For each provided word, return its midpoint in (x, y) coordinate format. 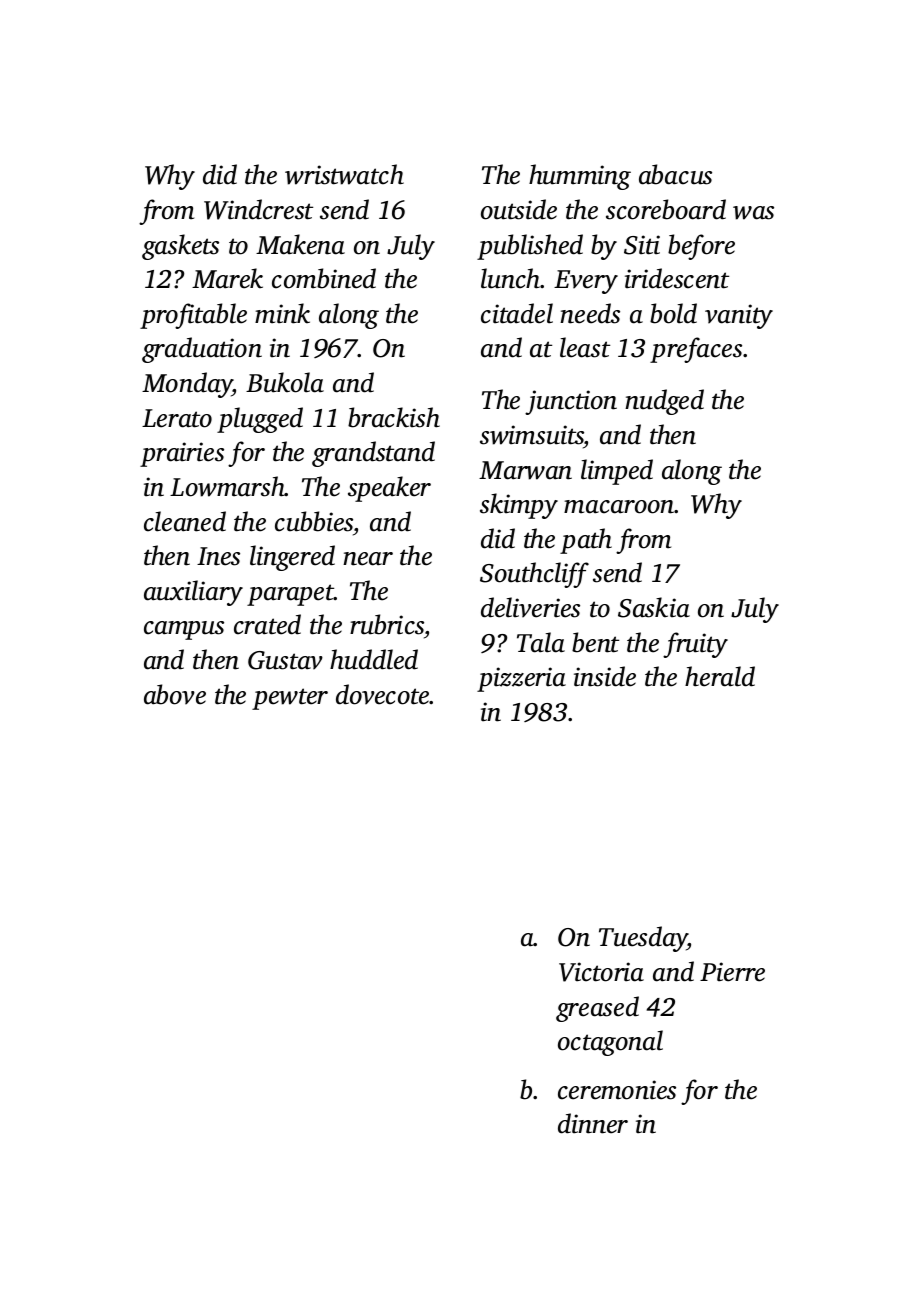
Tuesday (643, 939)
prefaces (696, 350)
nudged (664, 402)
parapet (290, 595)
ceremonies (617, 1090)
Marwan (525, 470)
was (753, 213)
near (368, 559)
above (175, 694)
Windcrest (258, 209)
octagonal (610, 1043)
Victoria (601, 972)
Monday (187, 385)
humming (580, 177)
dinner (593, 1123)
